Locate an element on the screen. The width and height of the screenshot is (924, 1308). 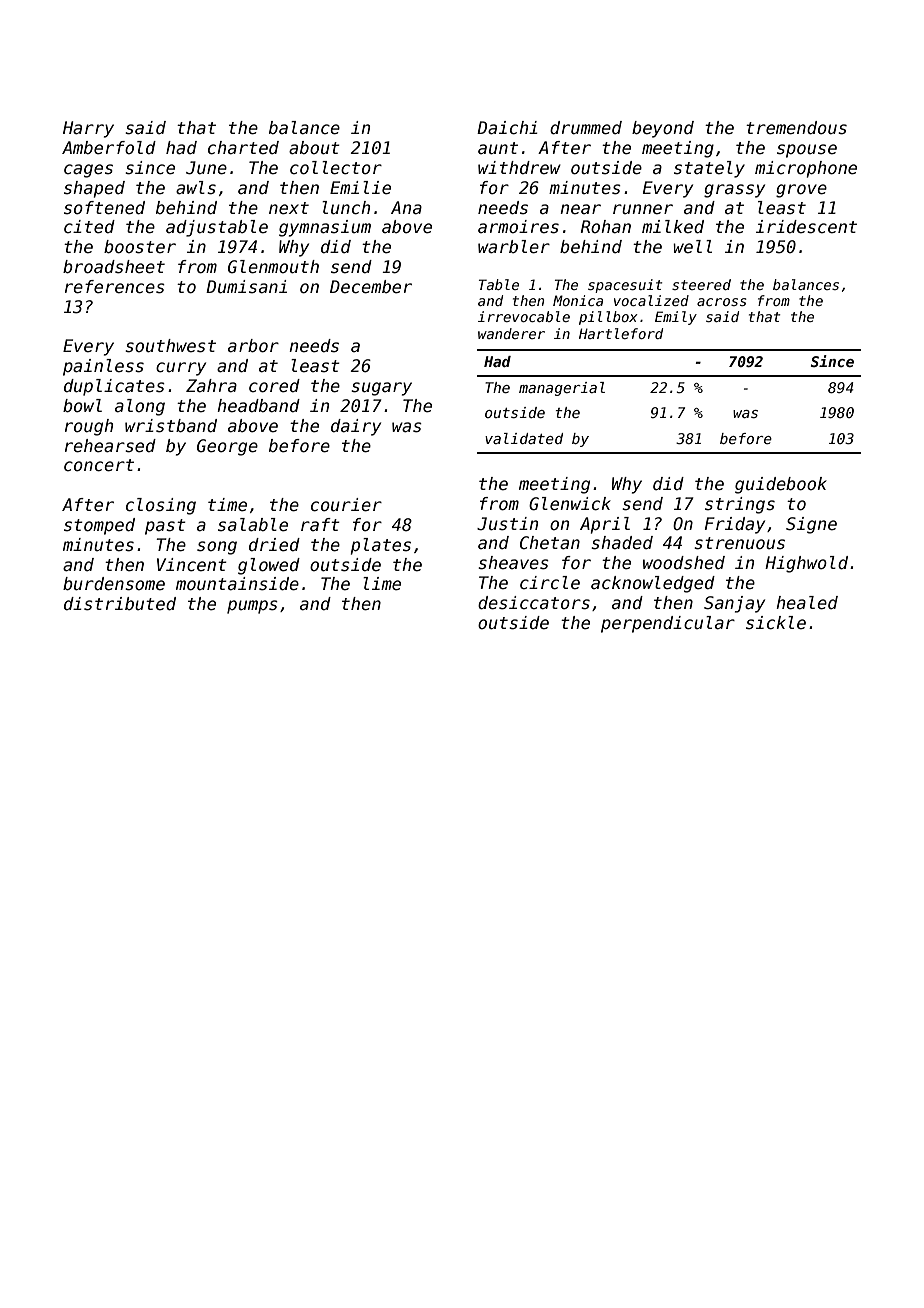
lunch is located at coordinates (346, 208).
